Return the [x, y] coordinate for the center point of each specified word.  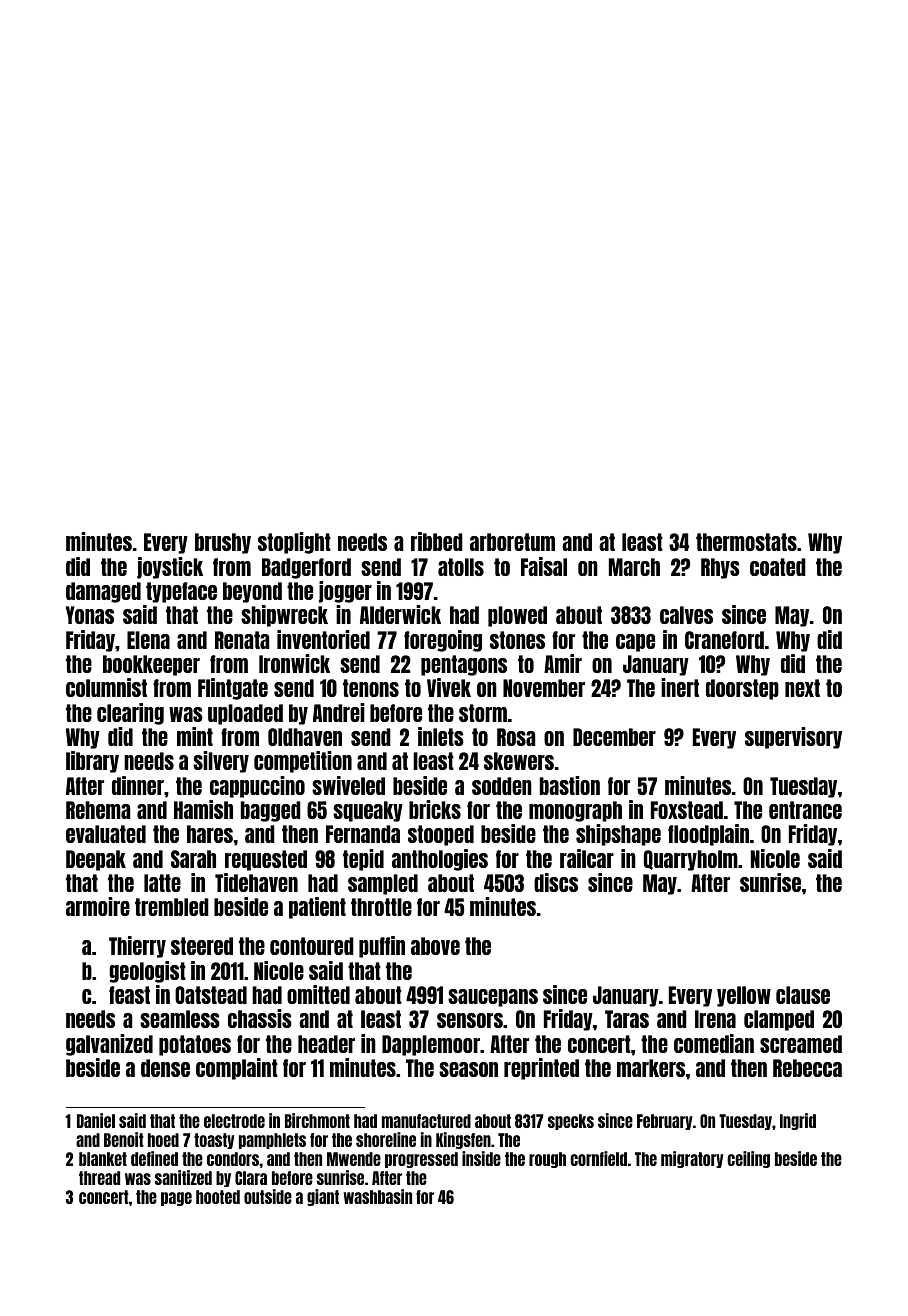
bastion [570, 785]
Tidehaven [256, 882]
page [176, 1199]
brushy [223, 543]
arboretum [512, 542]
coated [778, 567]
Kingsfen [463, 1140]
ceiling [748, 1159]
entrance [805, 810]
